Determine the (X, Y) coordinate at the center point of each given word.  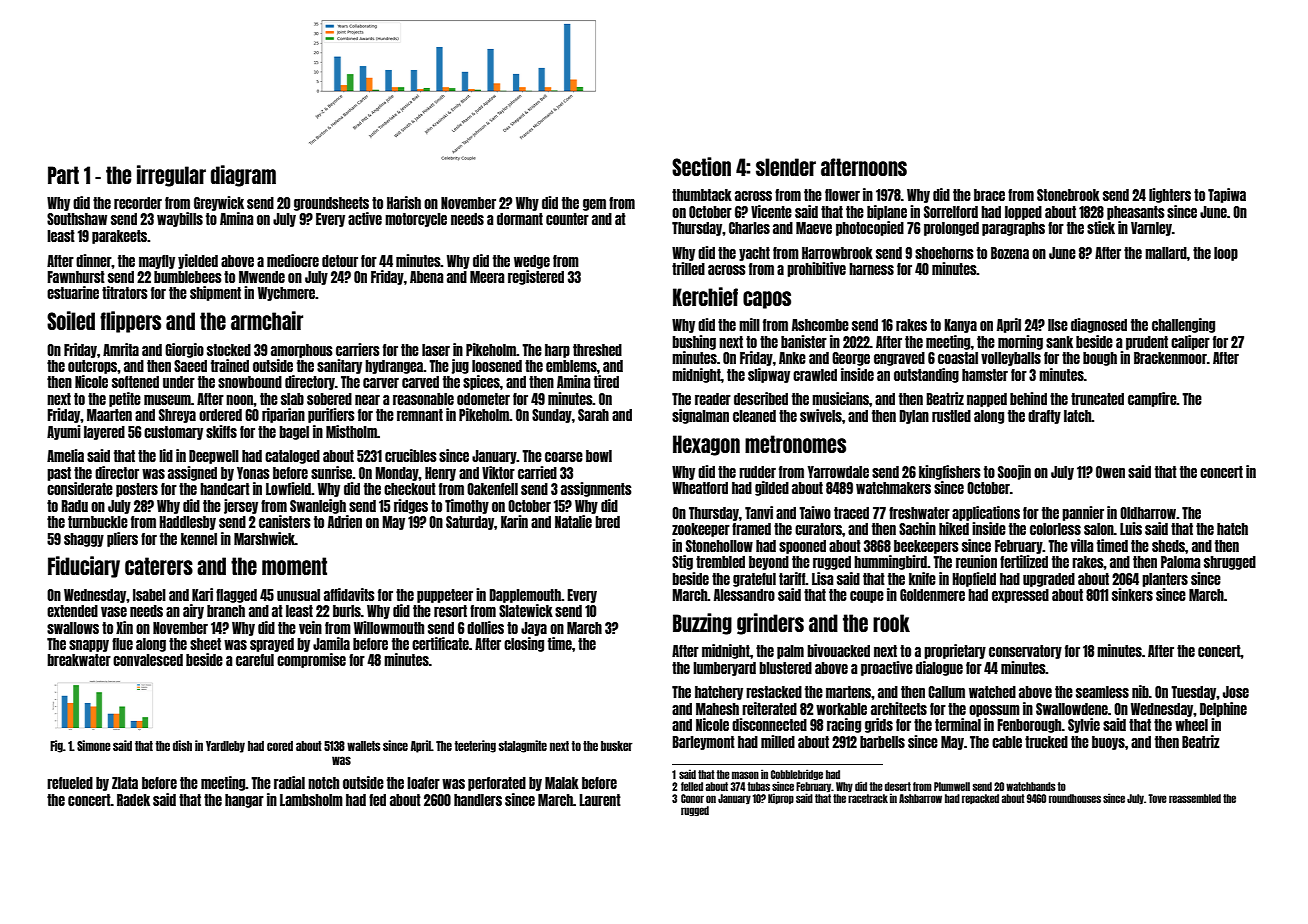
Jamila (331, 643)
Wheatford (700, 488)
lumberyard (724, 669)
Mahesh (717, 709)
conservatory (1025, 652)
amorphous (302, 351)
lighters (1170, 195)
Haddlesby (187, 523)
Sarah (593, 415)
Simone (94, 745)
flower (842, 195)
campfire (1152, 399)
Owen (1110, 472)
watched (992, 692)
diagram (243, 176)
